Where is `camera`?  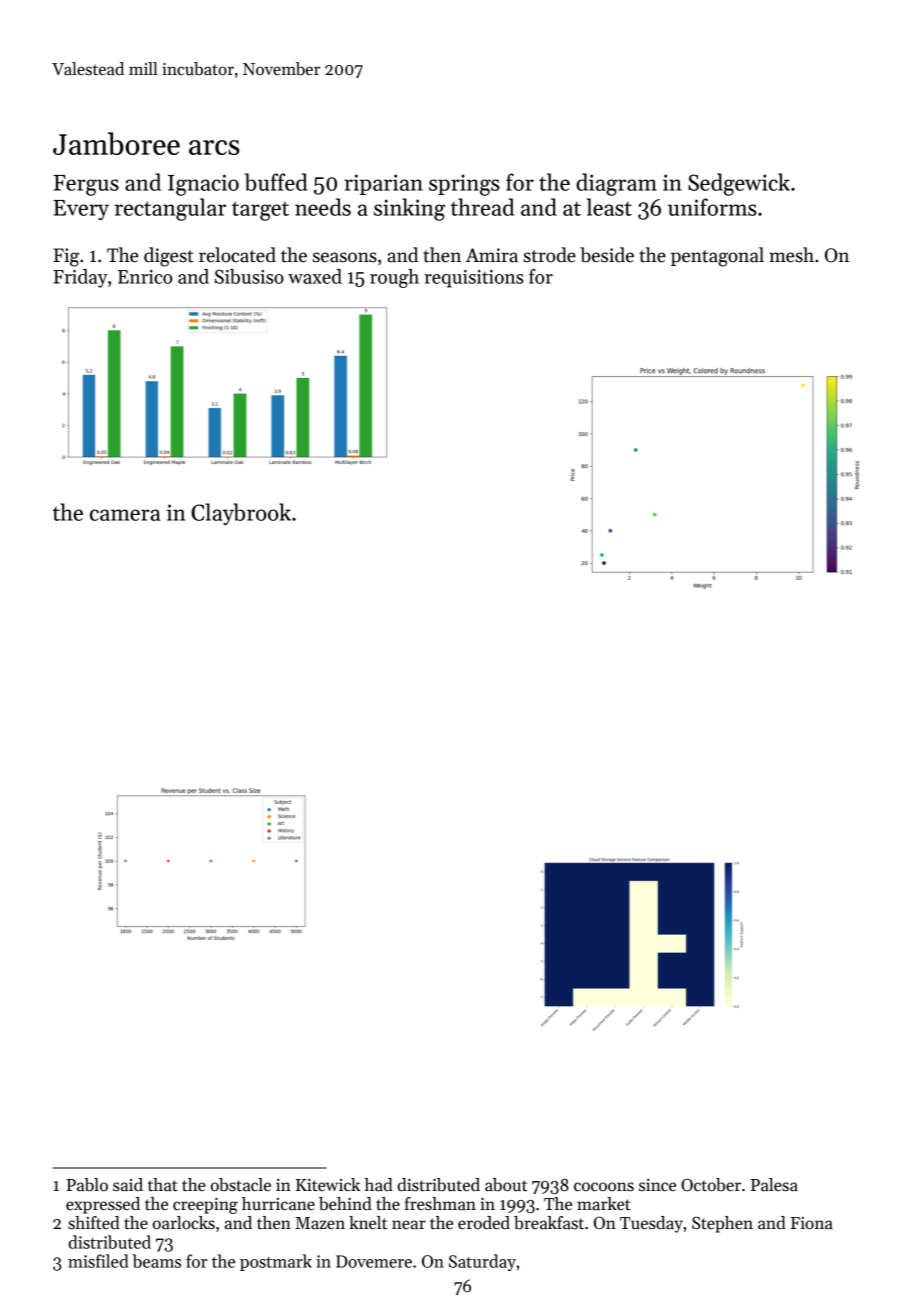 camera is located at coordinates (125, 515).
